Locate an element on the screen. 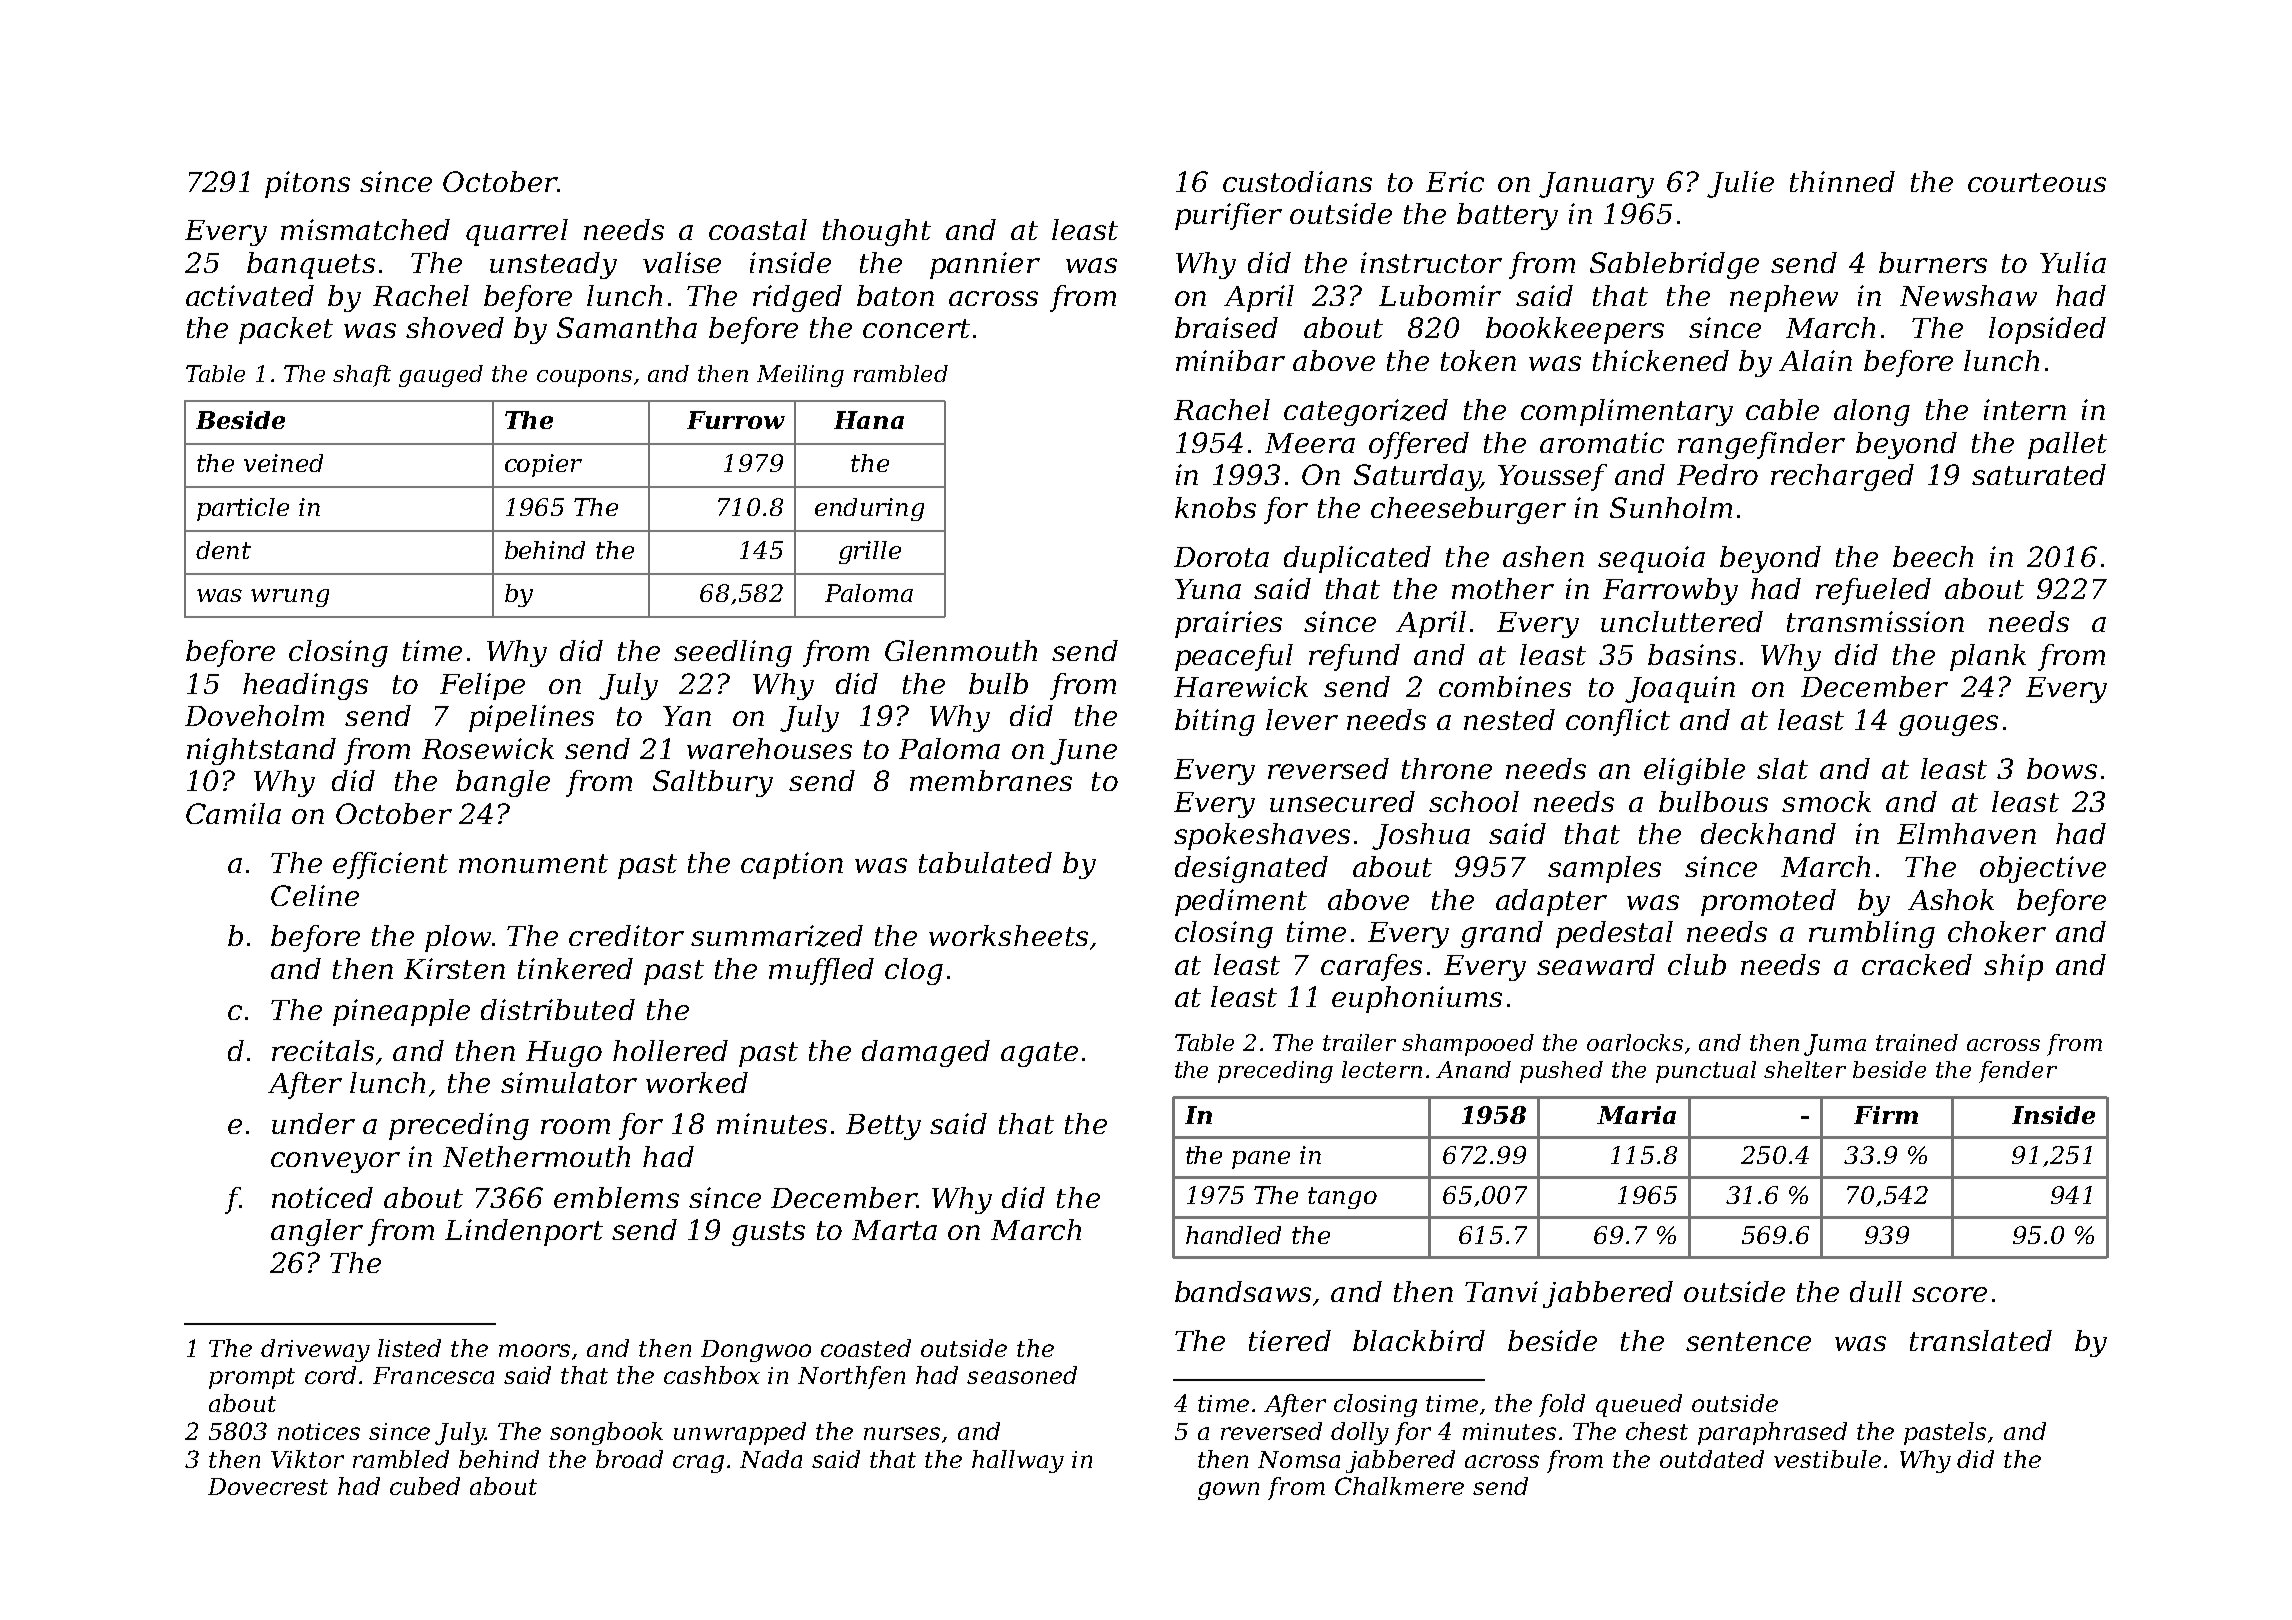 Image resolution: width=2292 pixels, height=1620 pixels. veined is located at coordinates (283, 463).
